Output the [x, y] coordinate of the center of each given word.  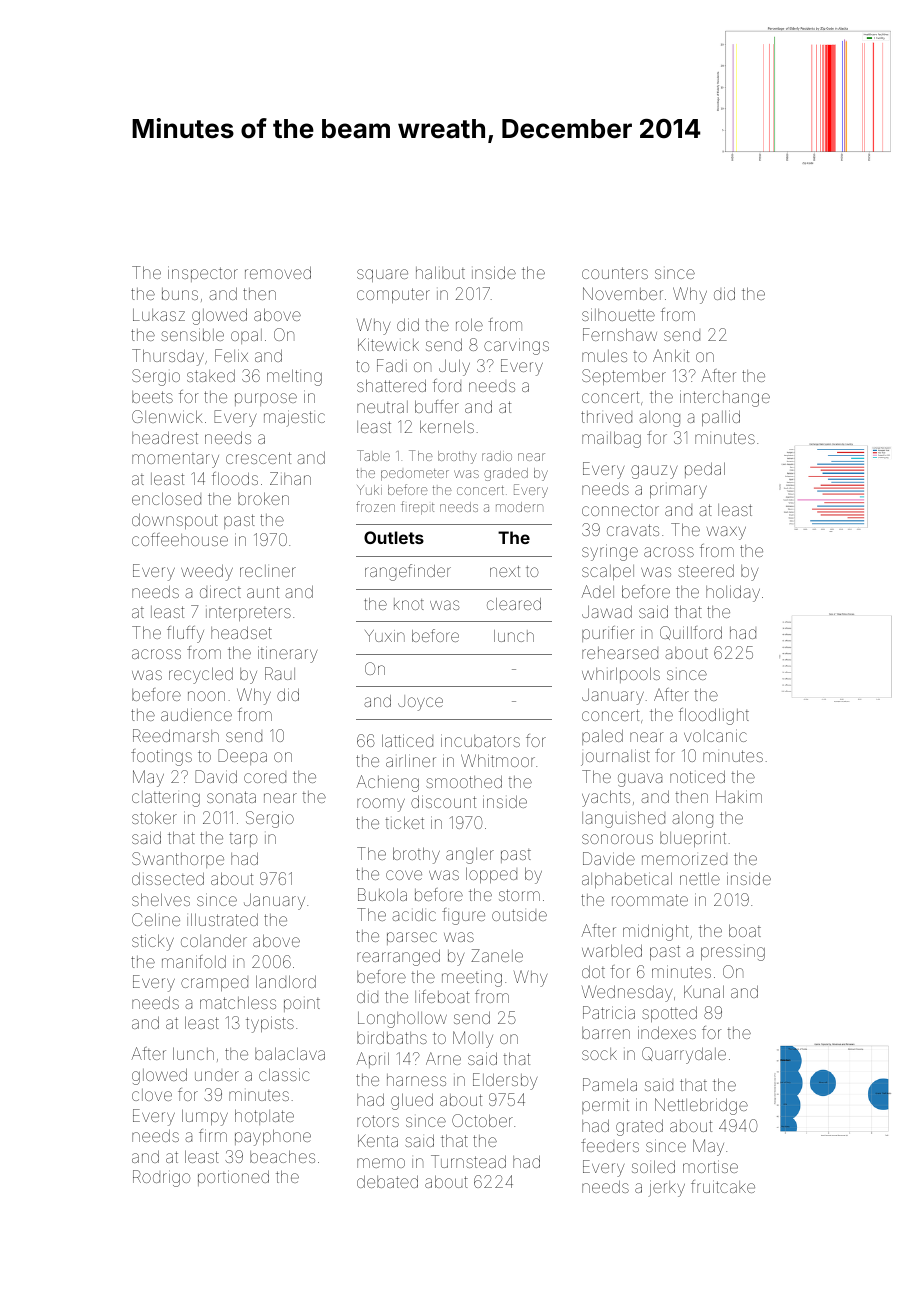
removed [278, 272]
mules [604, 356]
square [382, 275]
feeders [610, 1145]
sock [599, 1054]
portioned [233, 1178]
